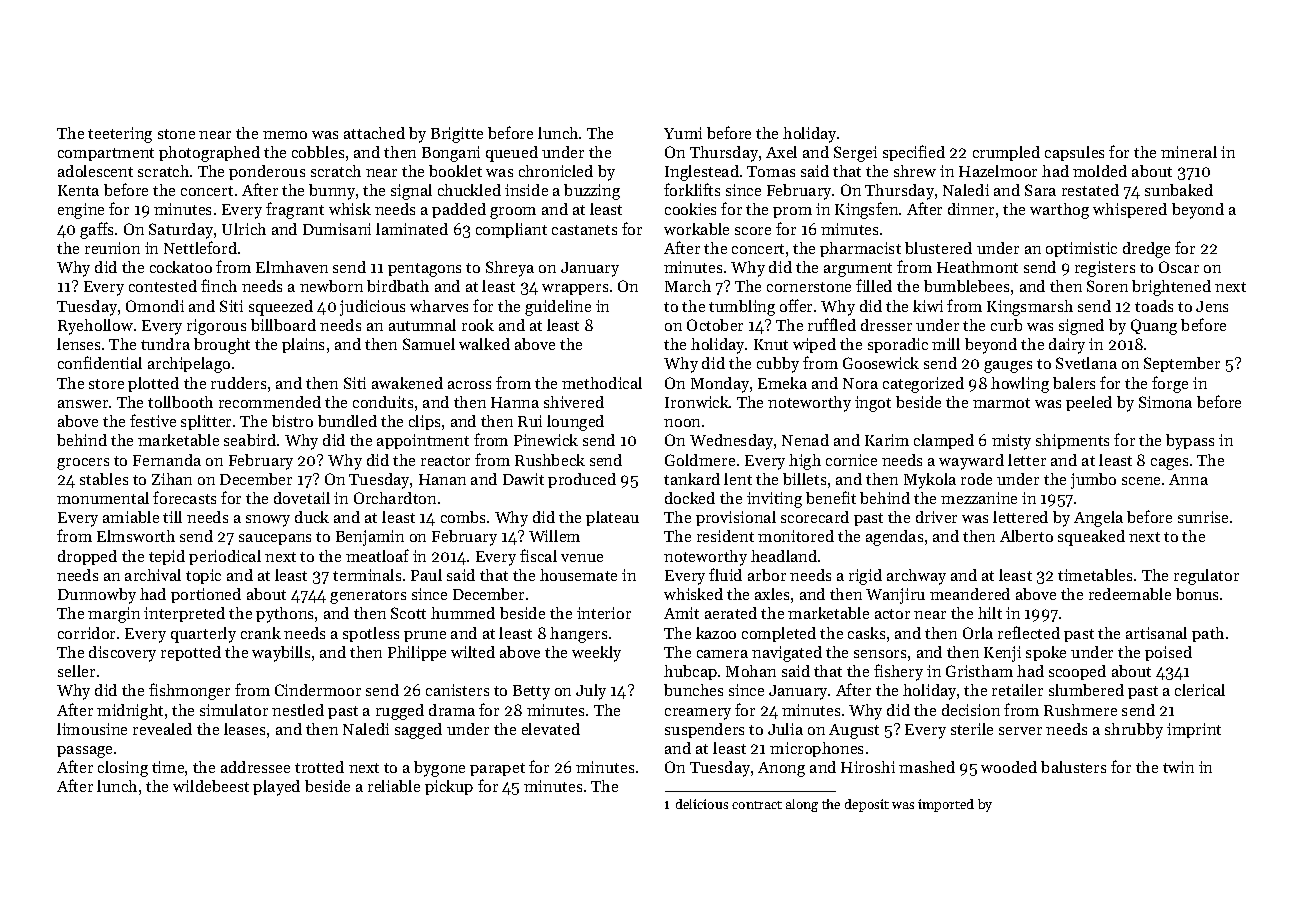 The width and height of the screenshot is (1308, 924). Describe the element at coordinates (692, 189) in the screenshot. I see `forklifts` at that location.
